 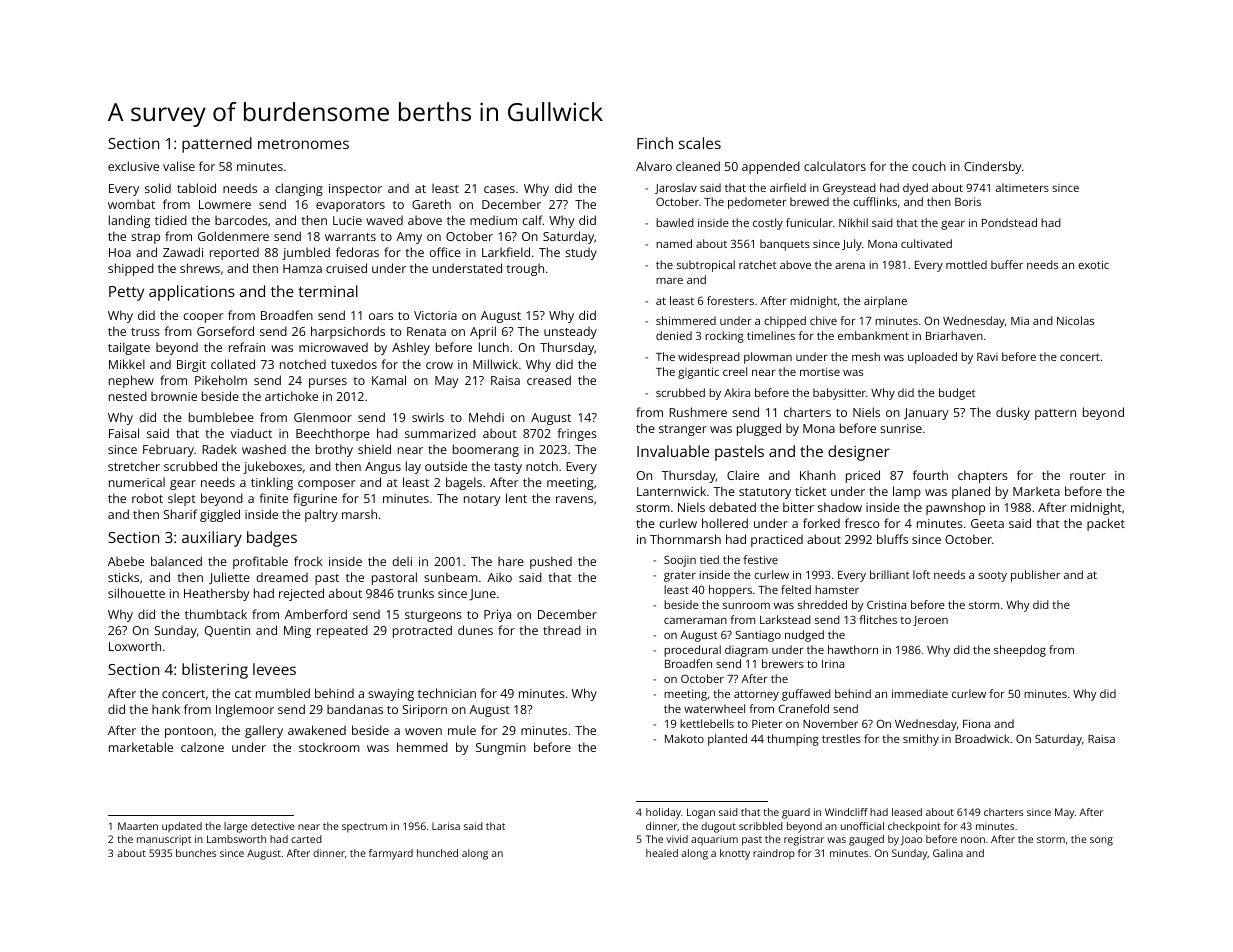 What do you see at coordinates (966, 264) in the screenshot?
I see `mottled` at bounding box center [966, 264].
